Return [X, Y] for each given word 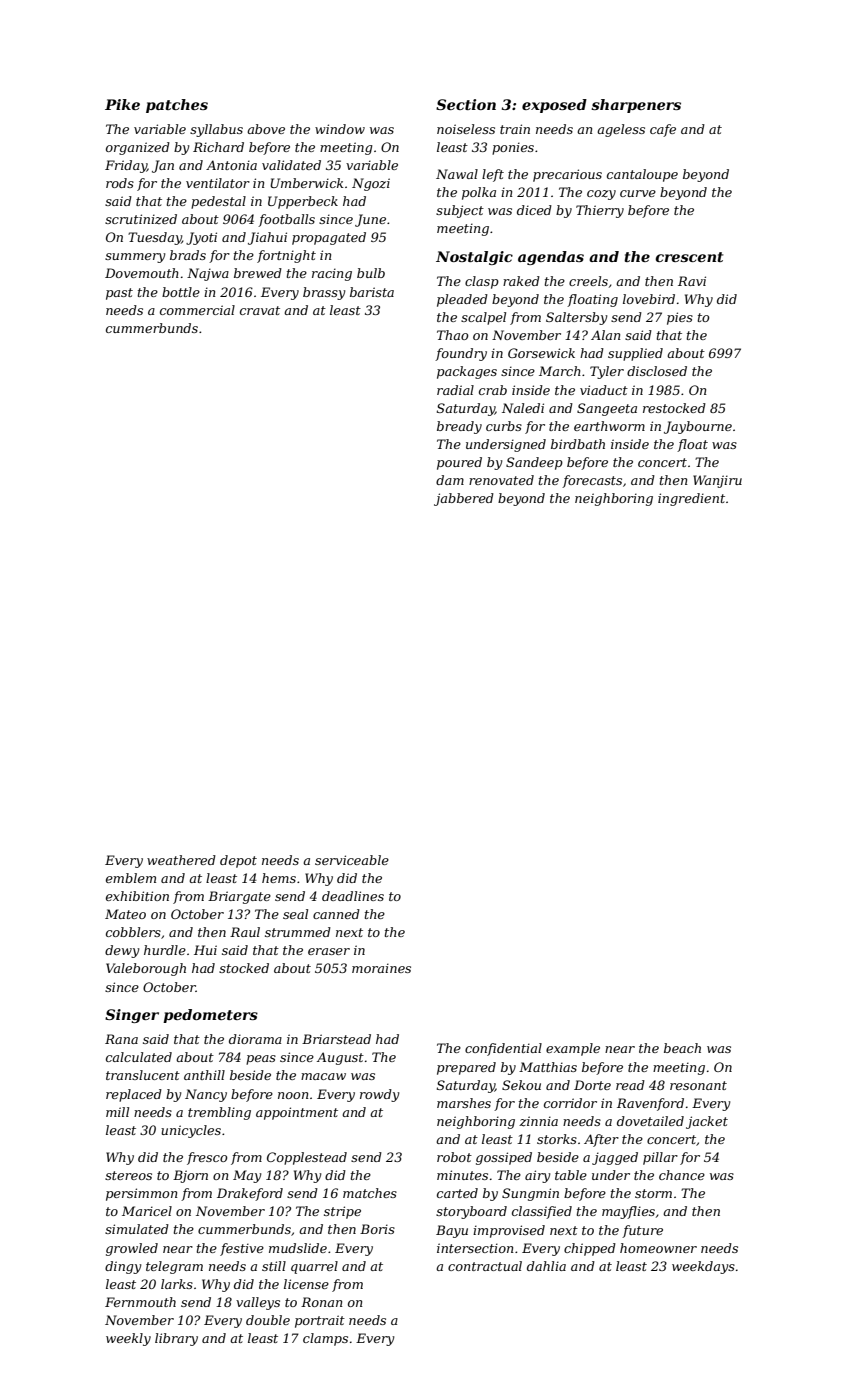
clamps [325, 1339]
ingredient [691, 499]
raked [521, 281]
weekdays [703, 1267]
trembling [219, 1113]
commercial [197, 310]
